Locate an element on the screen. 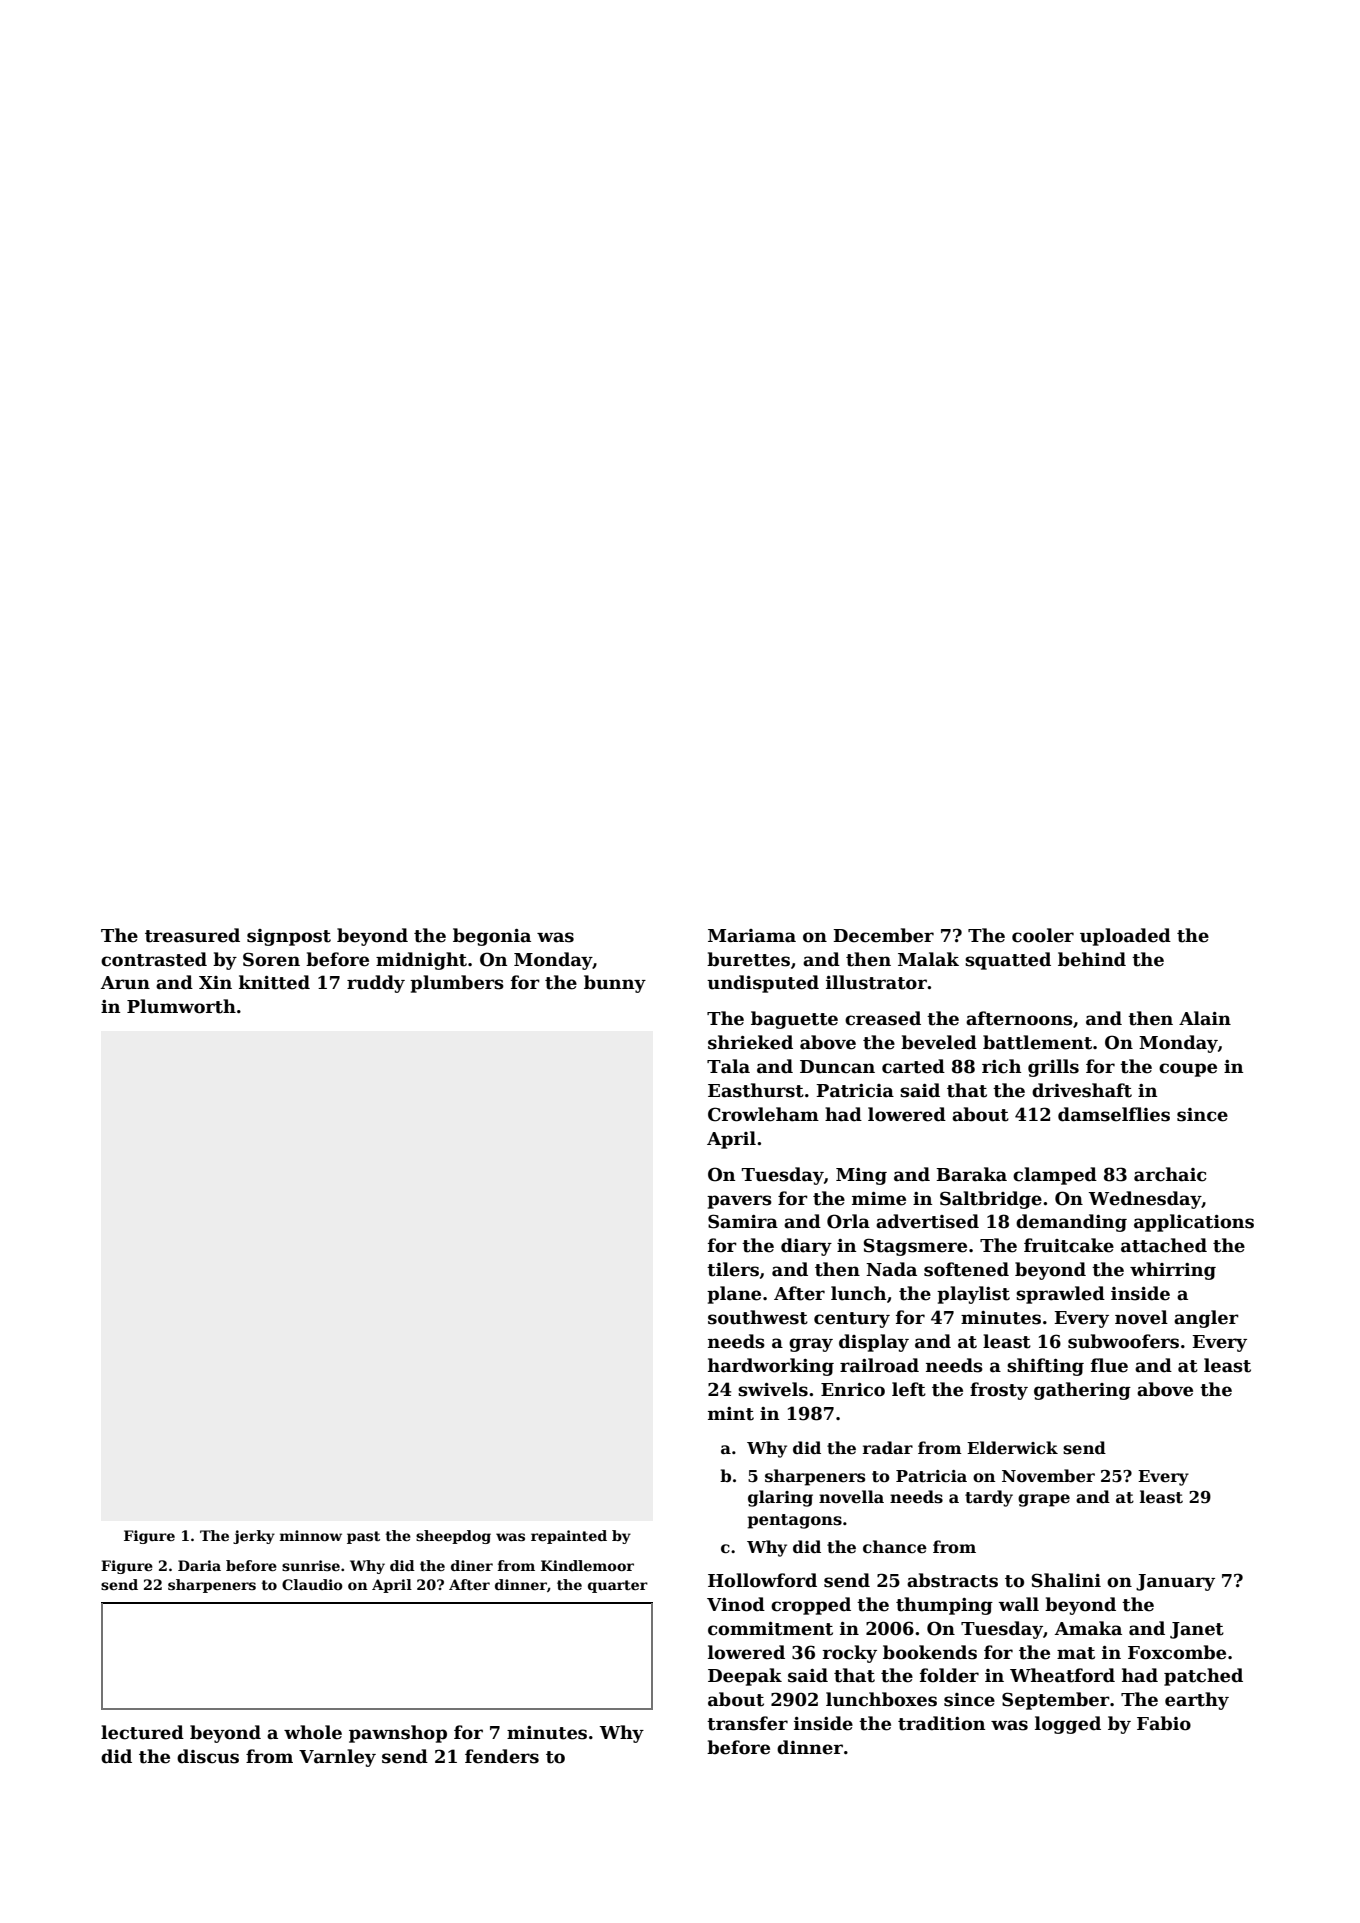  pavers is located at coordinates (739, 1202).
